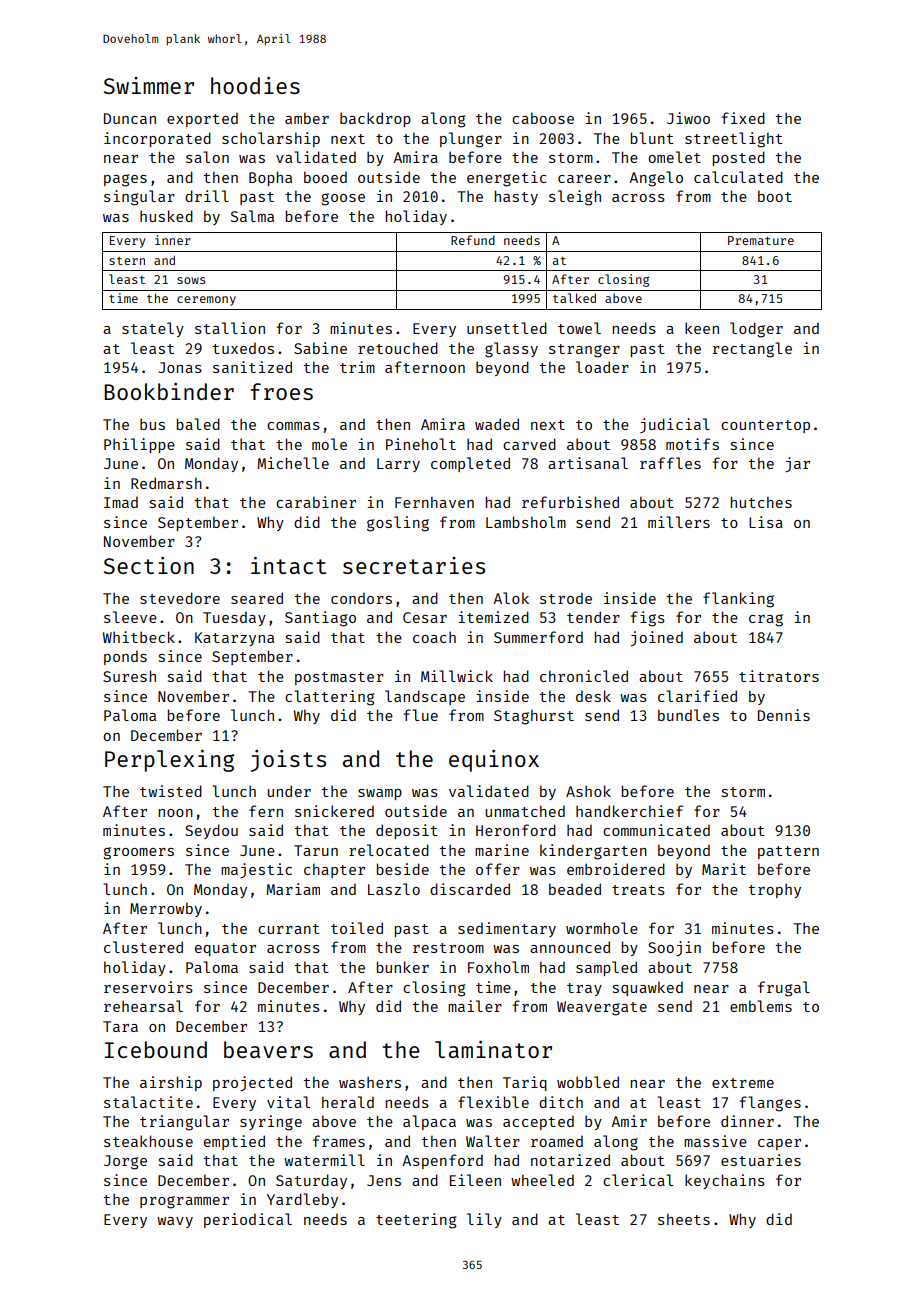 The image size is (924, 1308). I want to click on Swimmer, so click(149, 85).
